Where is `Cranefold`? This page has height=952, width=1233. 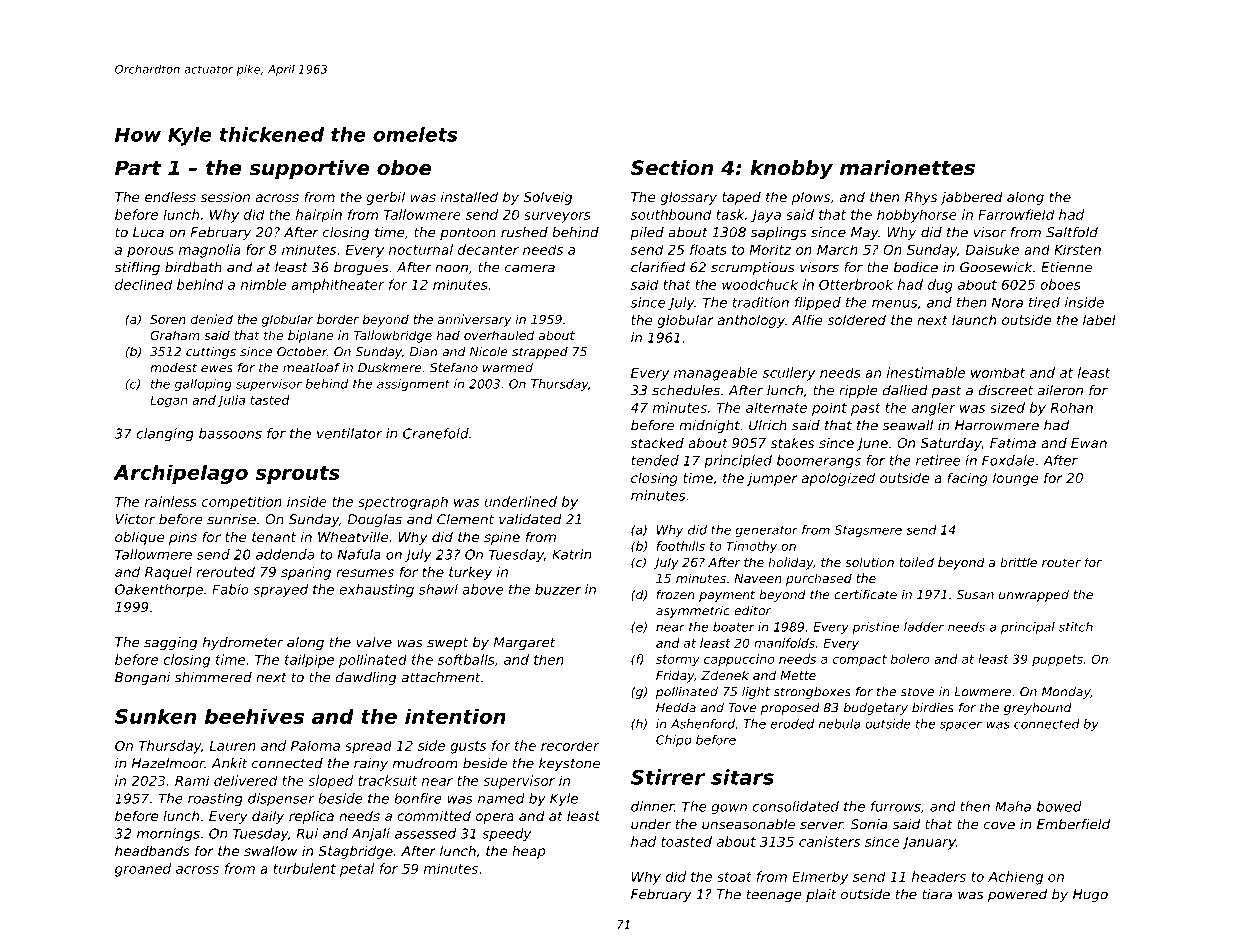 Cranefold is located at coordinates (436, 433).
